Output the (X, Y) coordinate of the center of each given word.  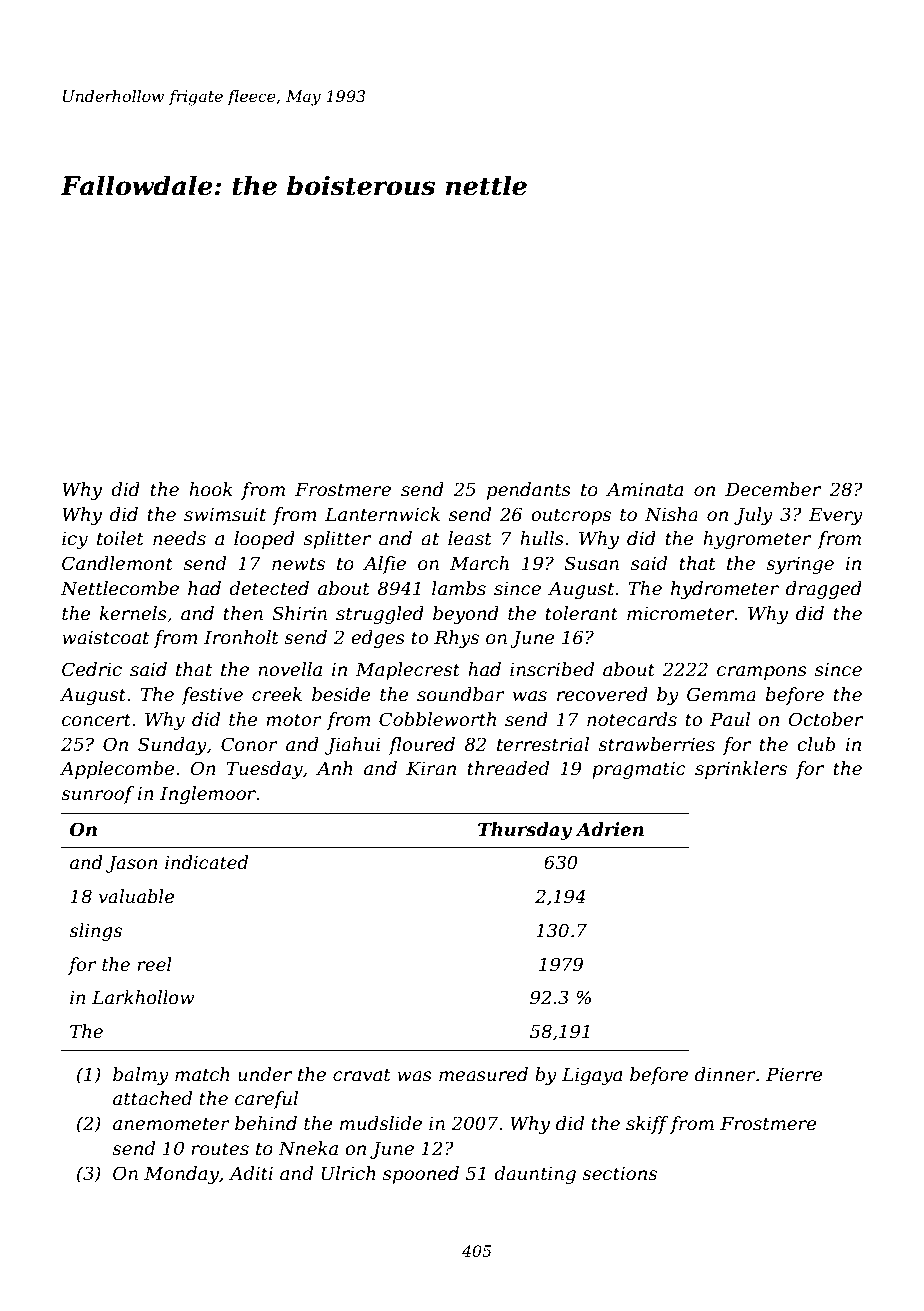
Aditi (251, 1173)
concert (96, 720)
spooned (421, 1175)
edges (378, 639)
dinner (725, 1074)
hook (211, 489)
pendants (529, 491)
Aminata (644, 489)
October (826, 719)
